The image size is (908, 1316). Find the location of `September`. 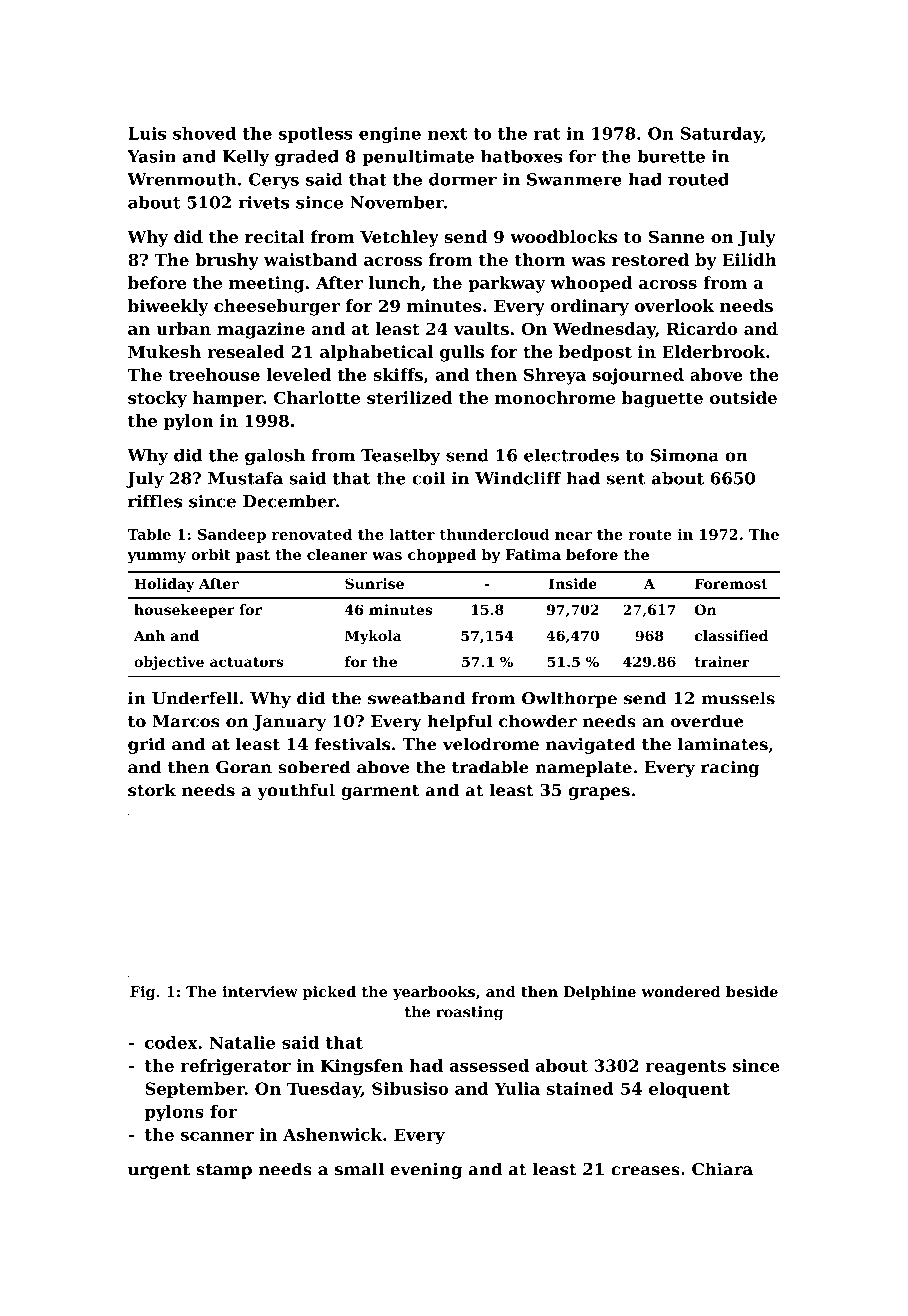

September is located at coordinates (195, 1090).
